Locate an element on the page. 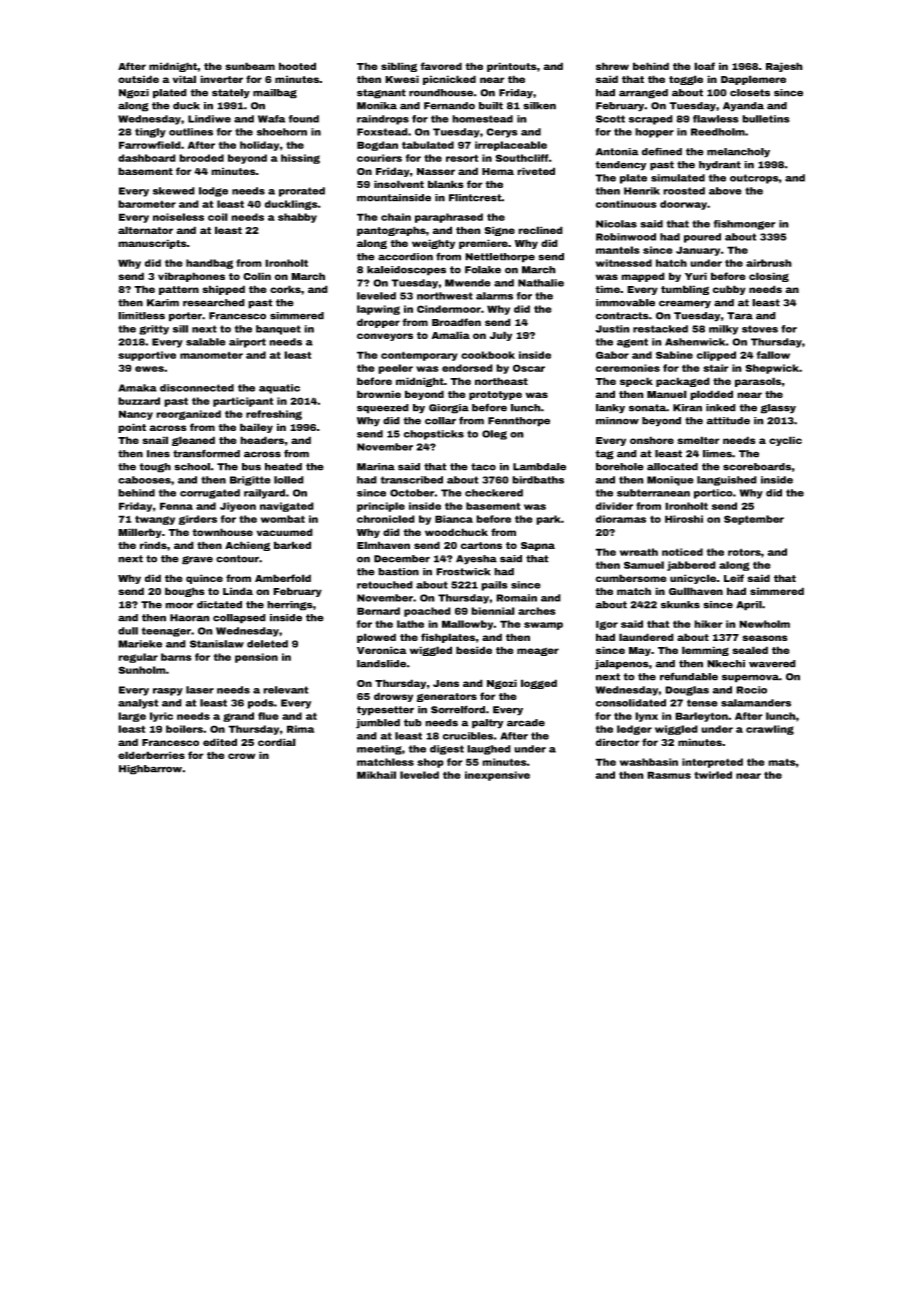 This document has width=924, height=1308. silken is located at coordinates (539, 106).
